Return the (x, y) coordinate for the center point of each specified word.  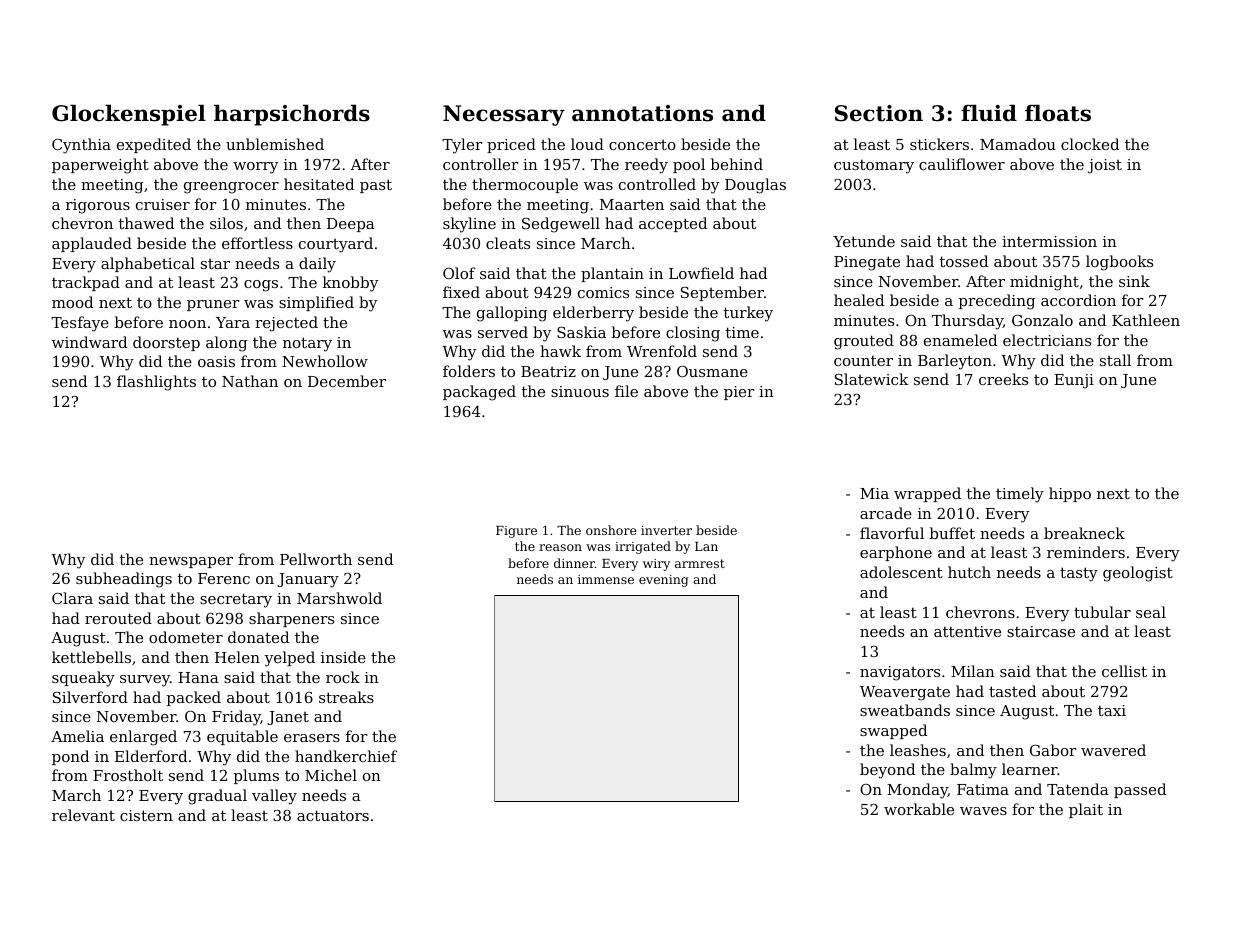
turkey (748, 314)
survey (145, 681)
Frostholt (128, 775)
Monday (917, 791)
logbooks (1119, 263)
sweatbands (905, 710)
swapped (893, 731)
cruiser (163, 204)
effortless (257, 243)
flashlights (156, 383)
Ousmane (712, 371)
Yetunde (864, 241)
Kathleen (1146, 320)
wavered (1113, 750)
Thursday (967, 322)
